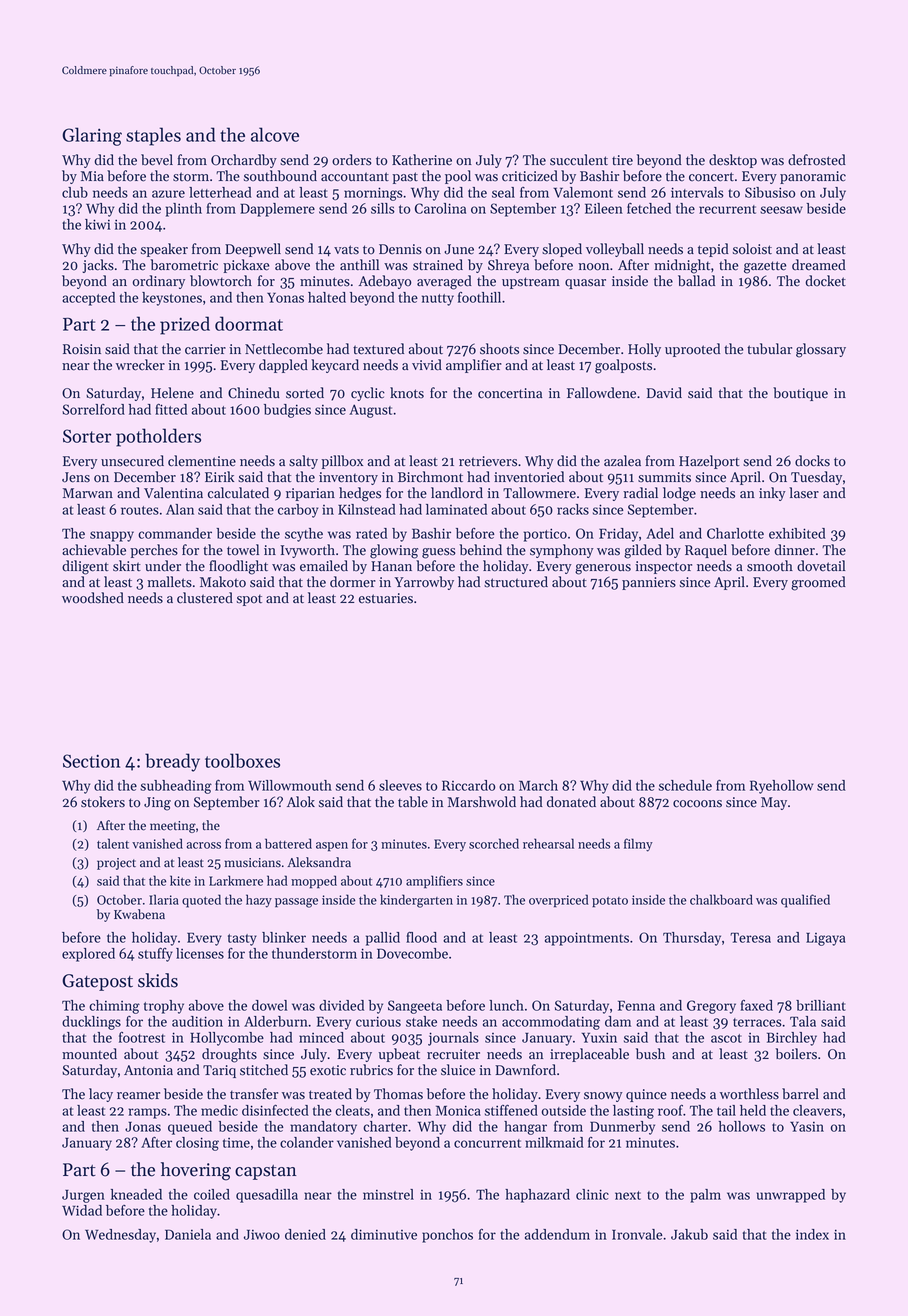 The image size is (908, 1316). What do you see at coordinates (384, 1234) in the screenshot?
I see `diminutive` at bounding box center [384, 1234].
